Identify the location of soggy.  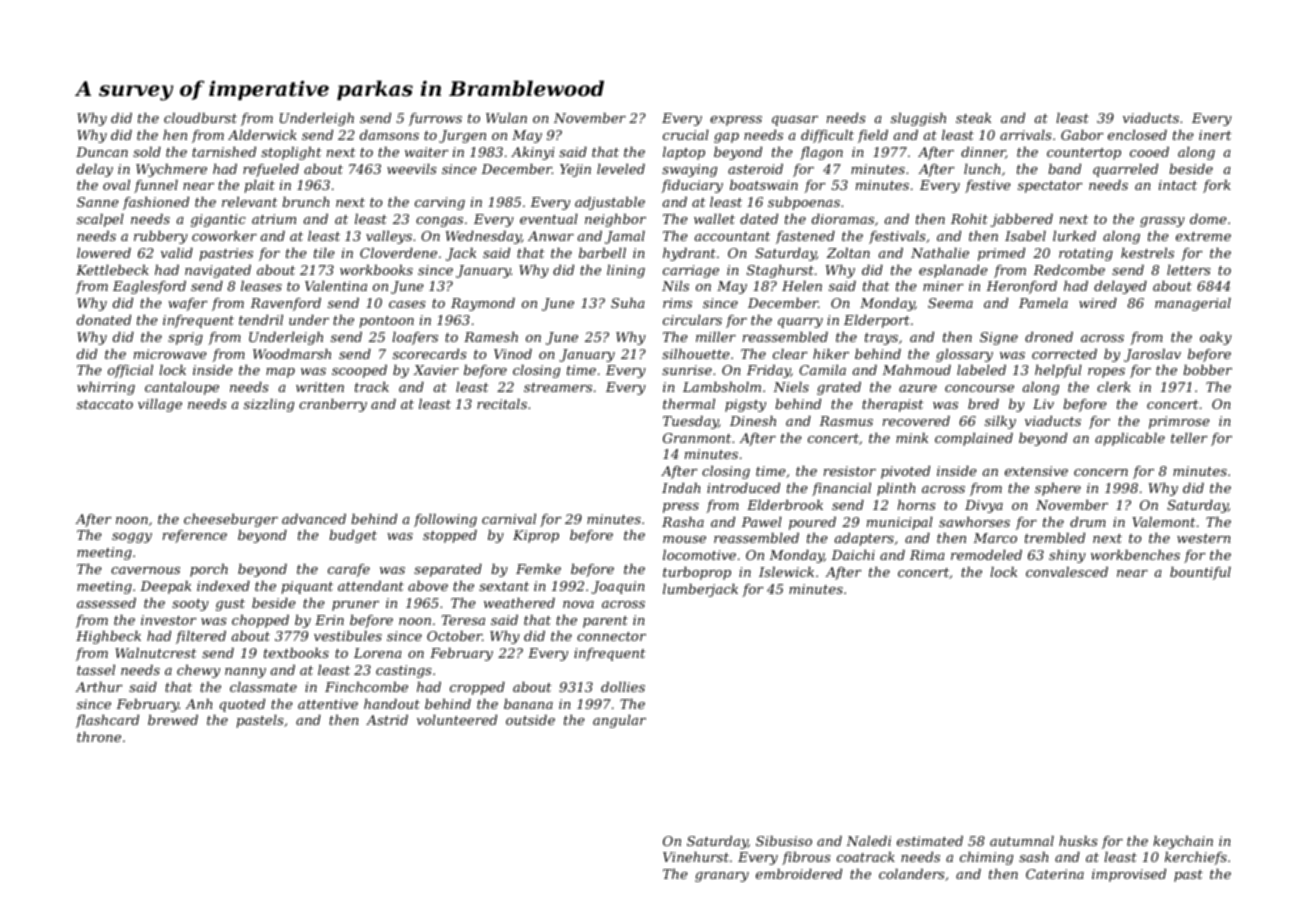
(132, 538).
